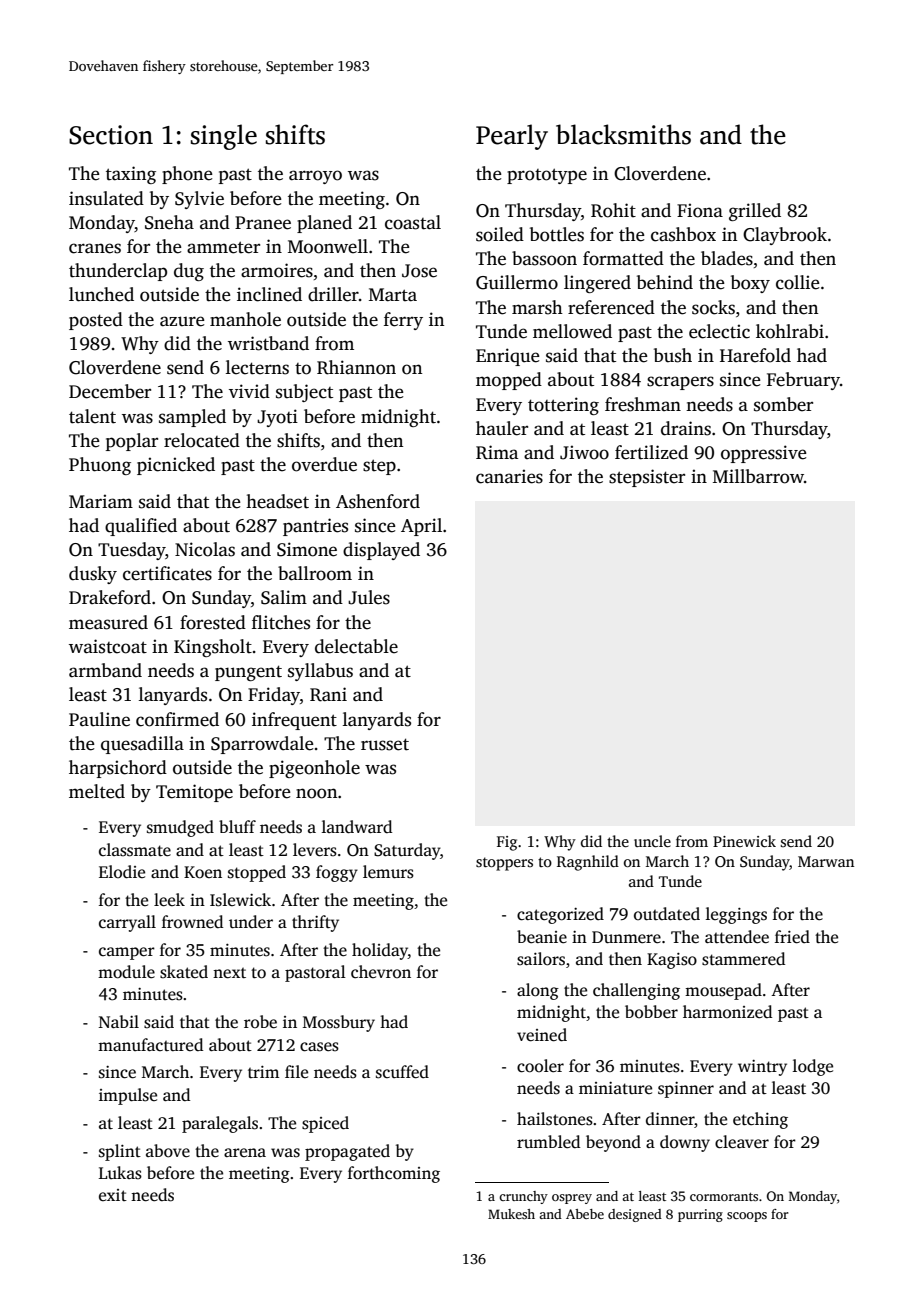 The width and height of the document is (924, 1308). What do you see at coordinates (168, 1151) in the document?
I see `above` at bounding box center [168, 1151].
